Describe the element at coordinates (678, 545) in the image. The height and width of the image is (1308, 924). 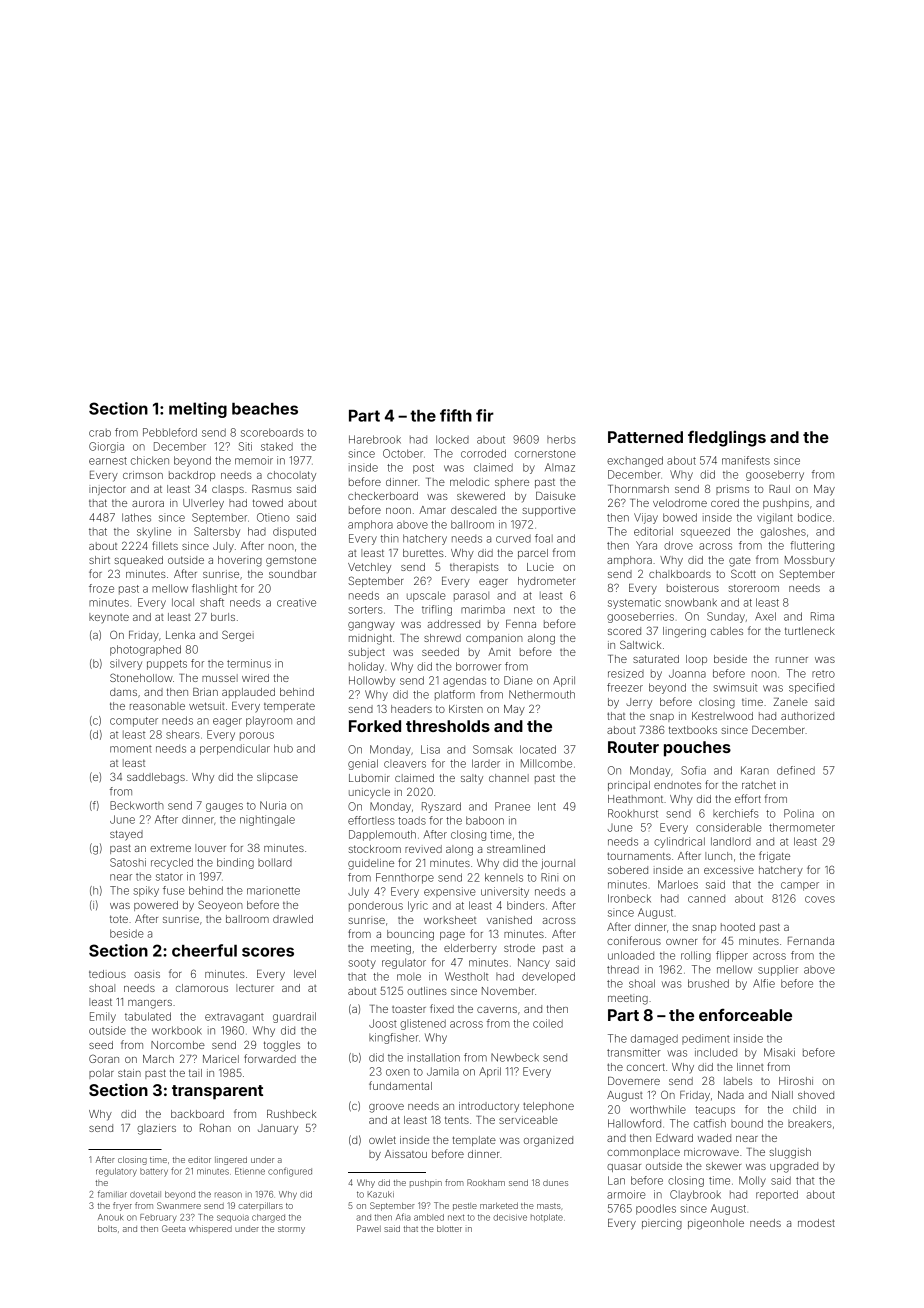
I see `drove` at that location.
